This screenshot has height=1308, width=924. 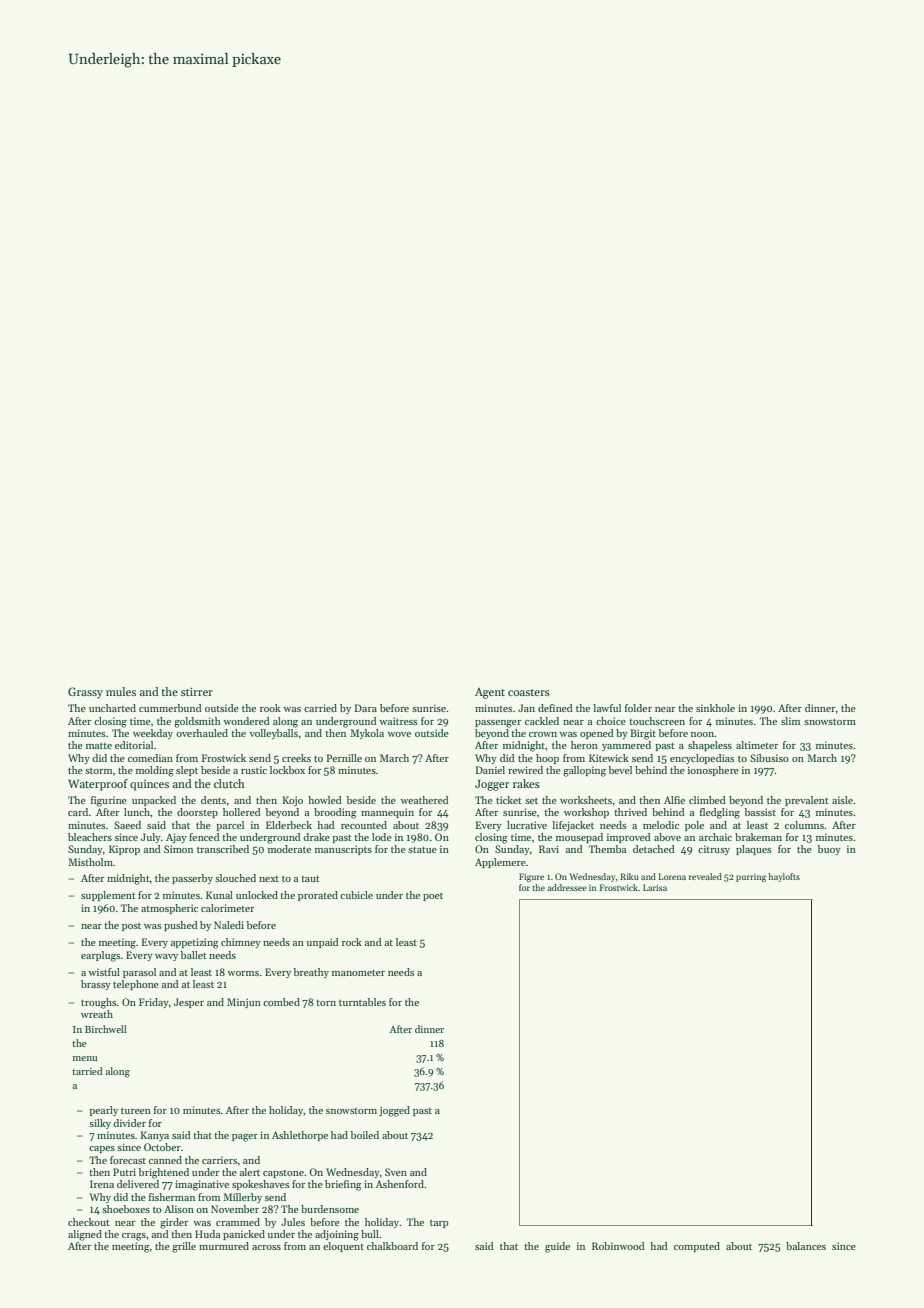 I want to click on coasters, so click(x=529, y=692).
